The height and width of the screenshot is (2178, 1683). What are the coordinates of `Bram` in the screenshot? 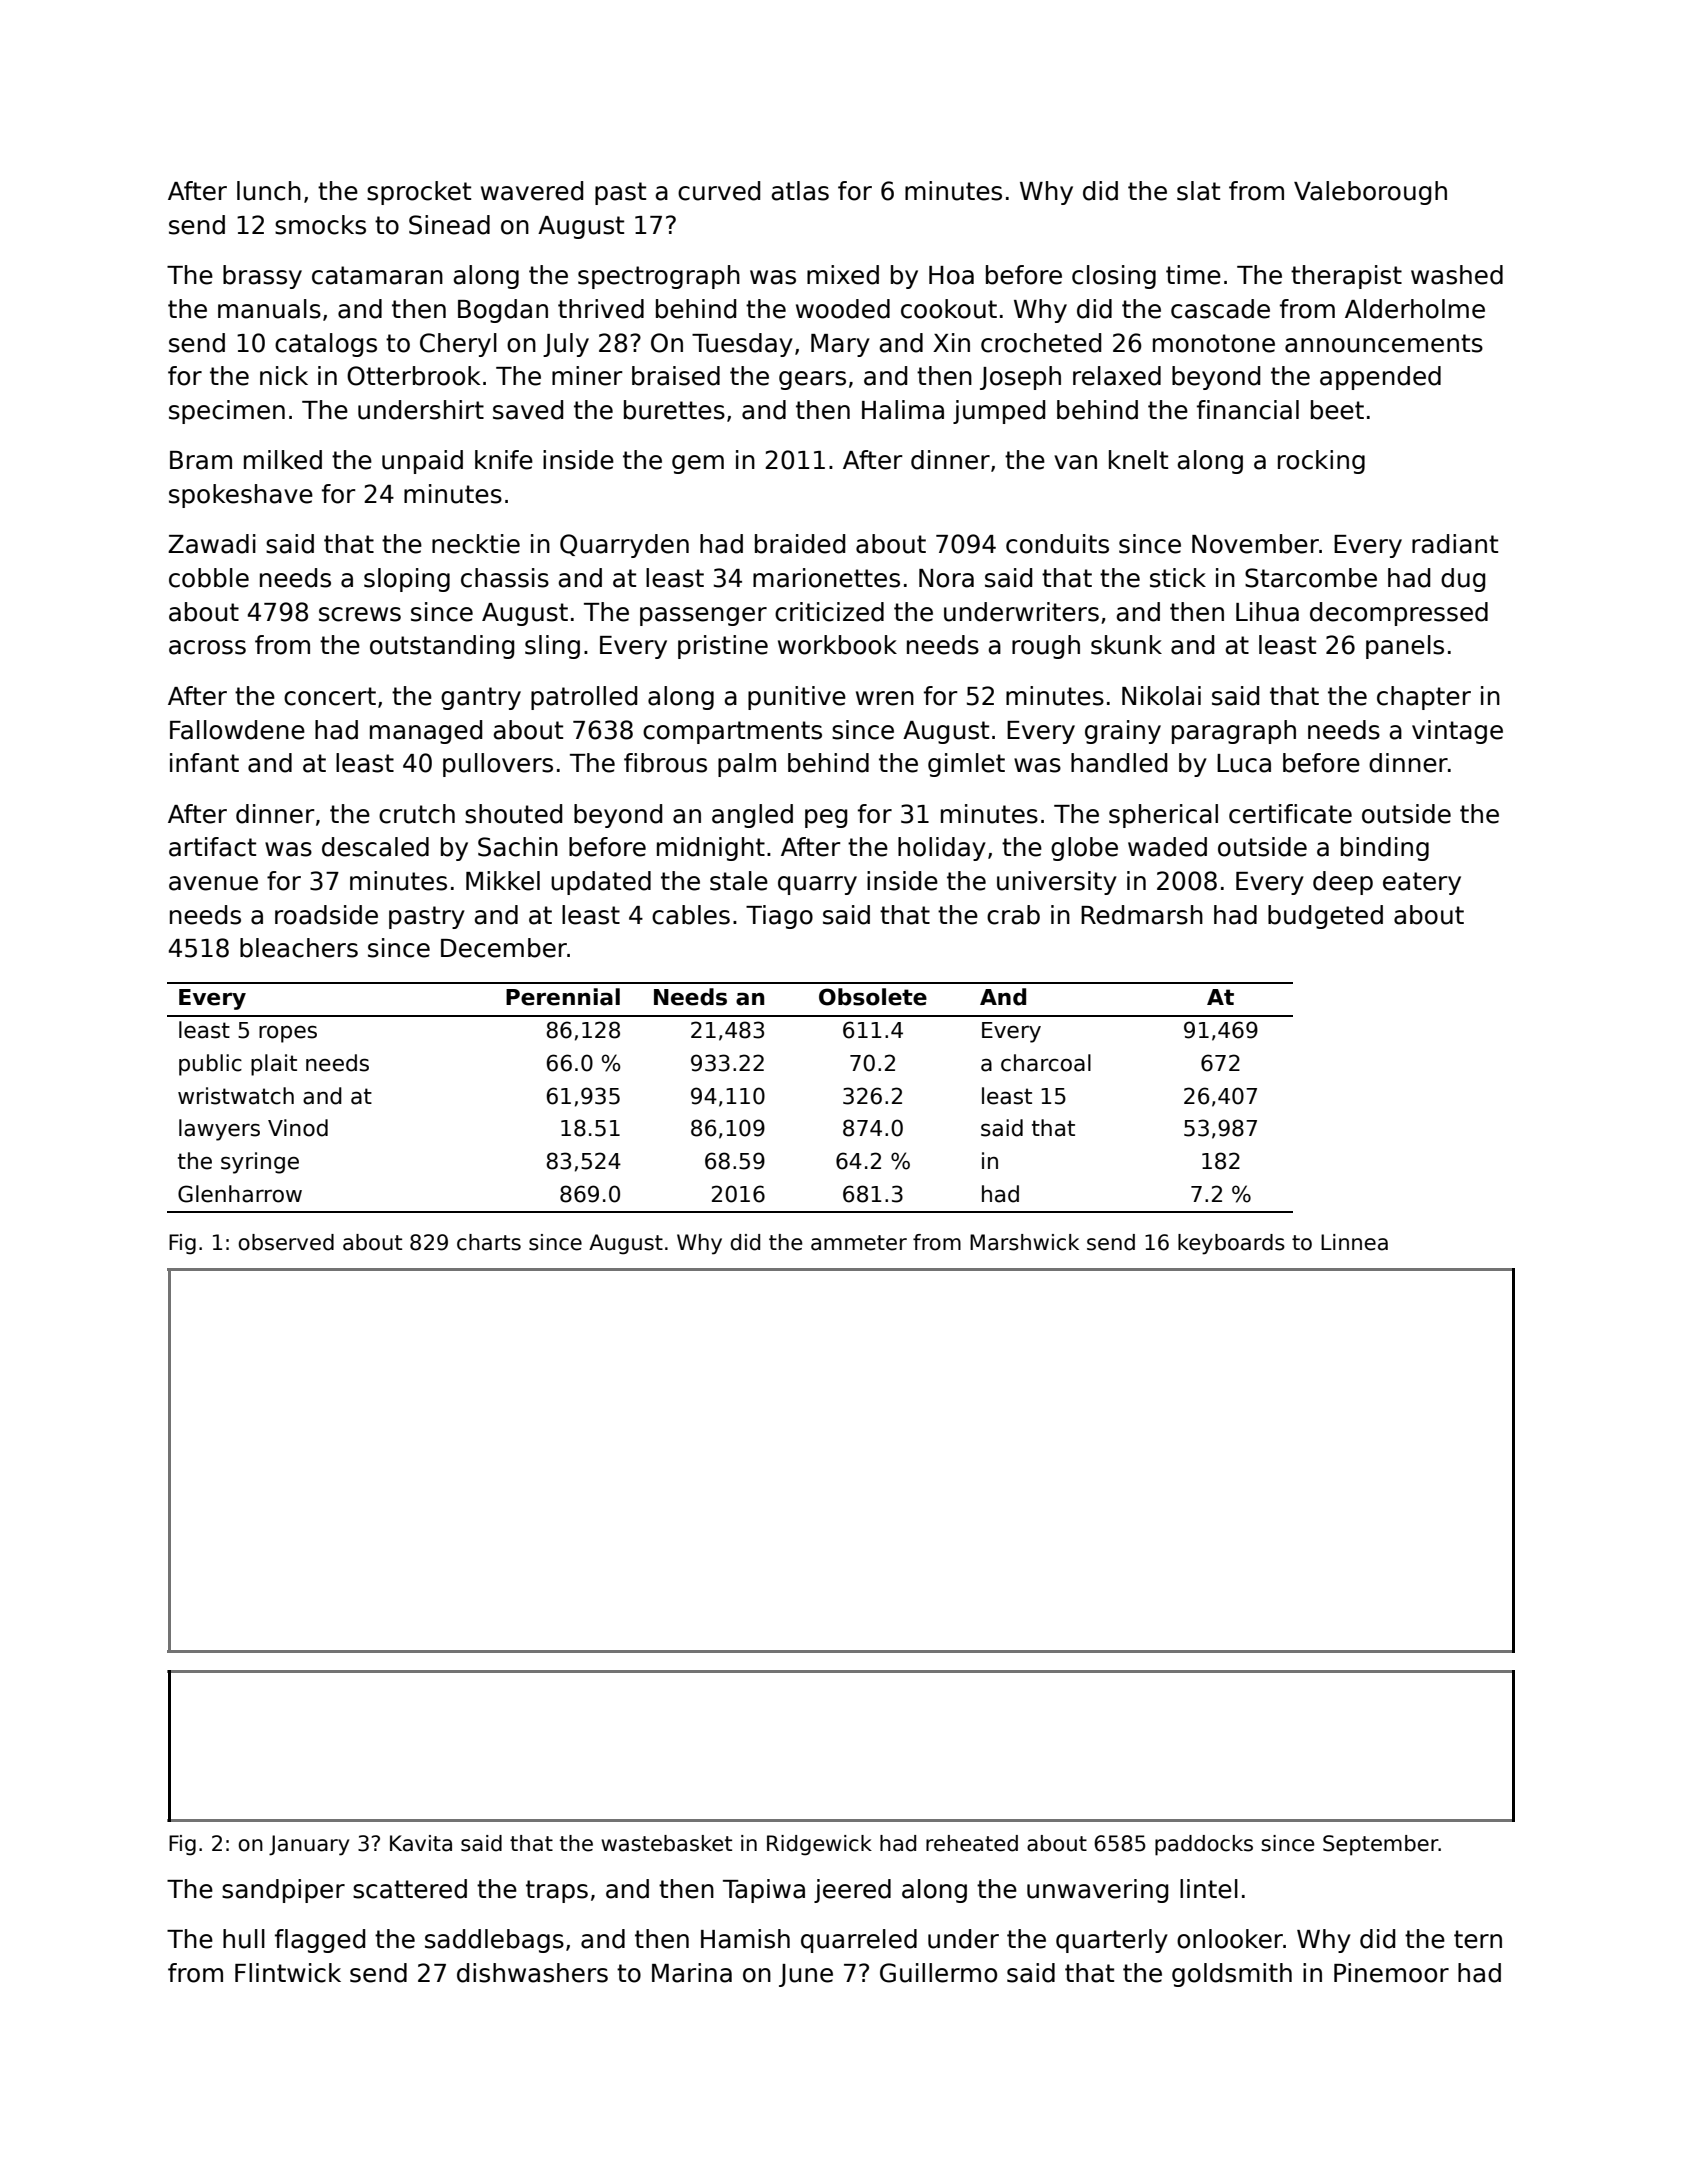 It's located at (201, 460).
